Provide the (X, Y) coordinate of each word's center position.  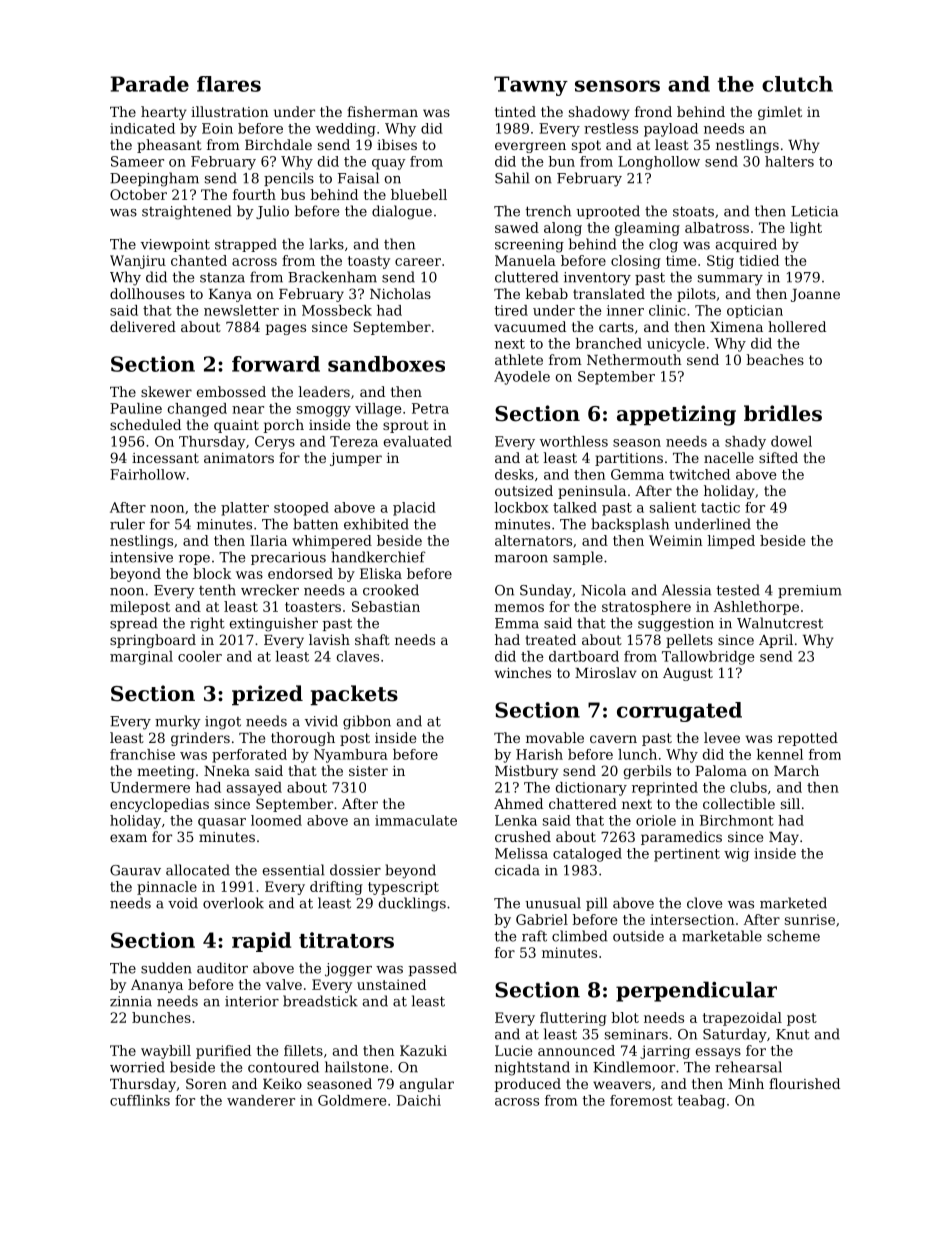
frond (653, 111)
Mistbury (526, 772)
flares (229, 84)
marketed (793, 903)
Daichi (419, 1100)
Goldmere (352, 1100)
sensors (617, 86)
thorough (303, 739)
